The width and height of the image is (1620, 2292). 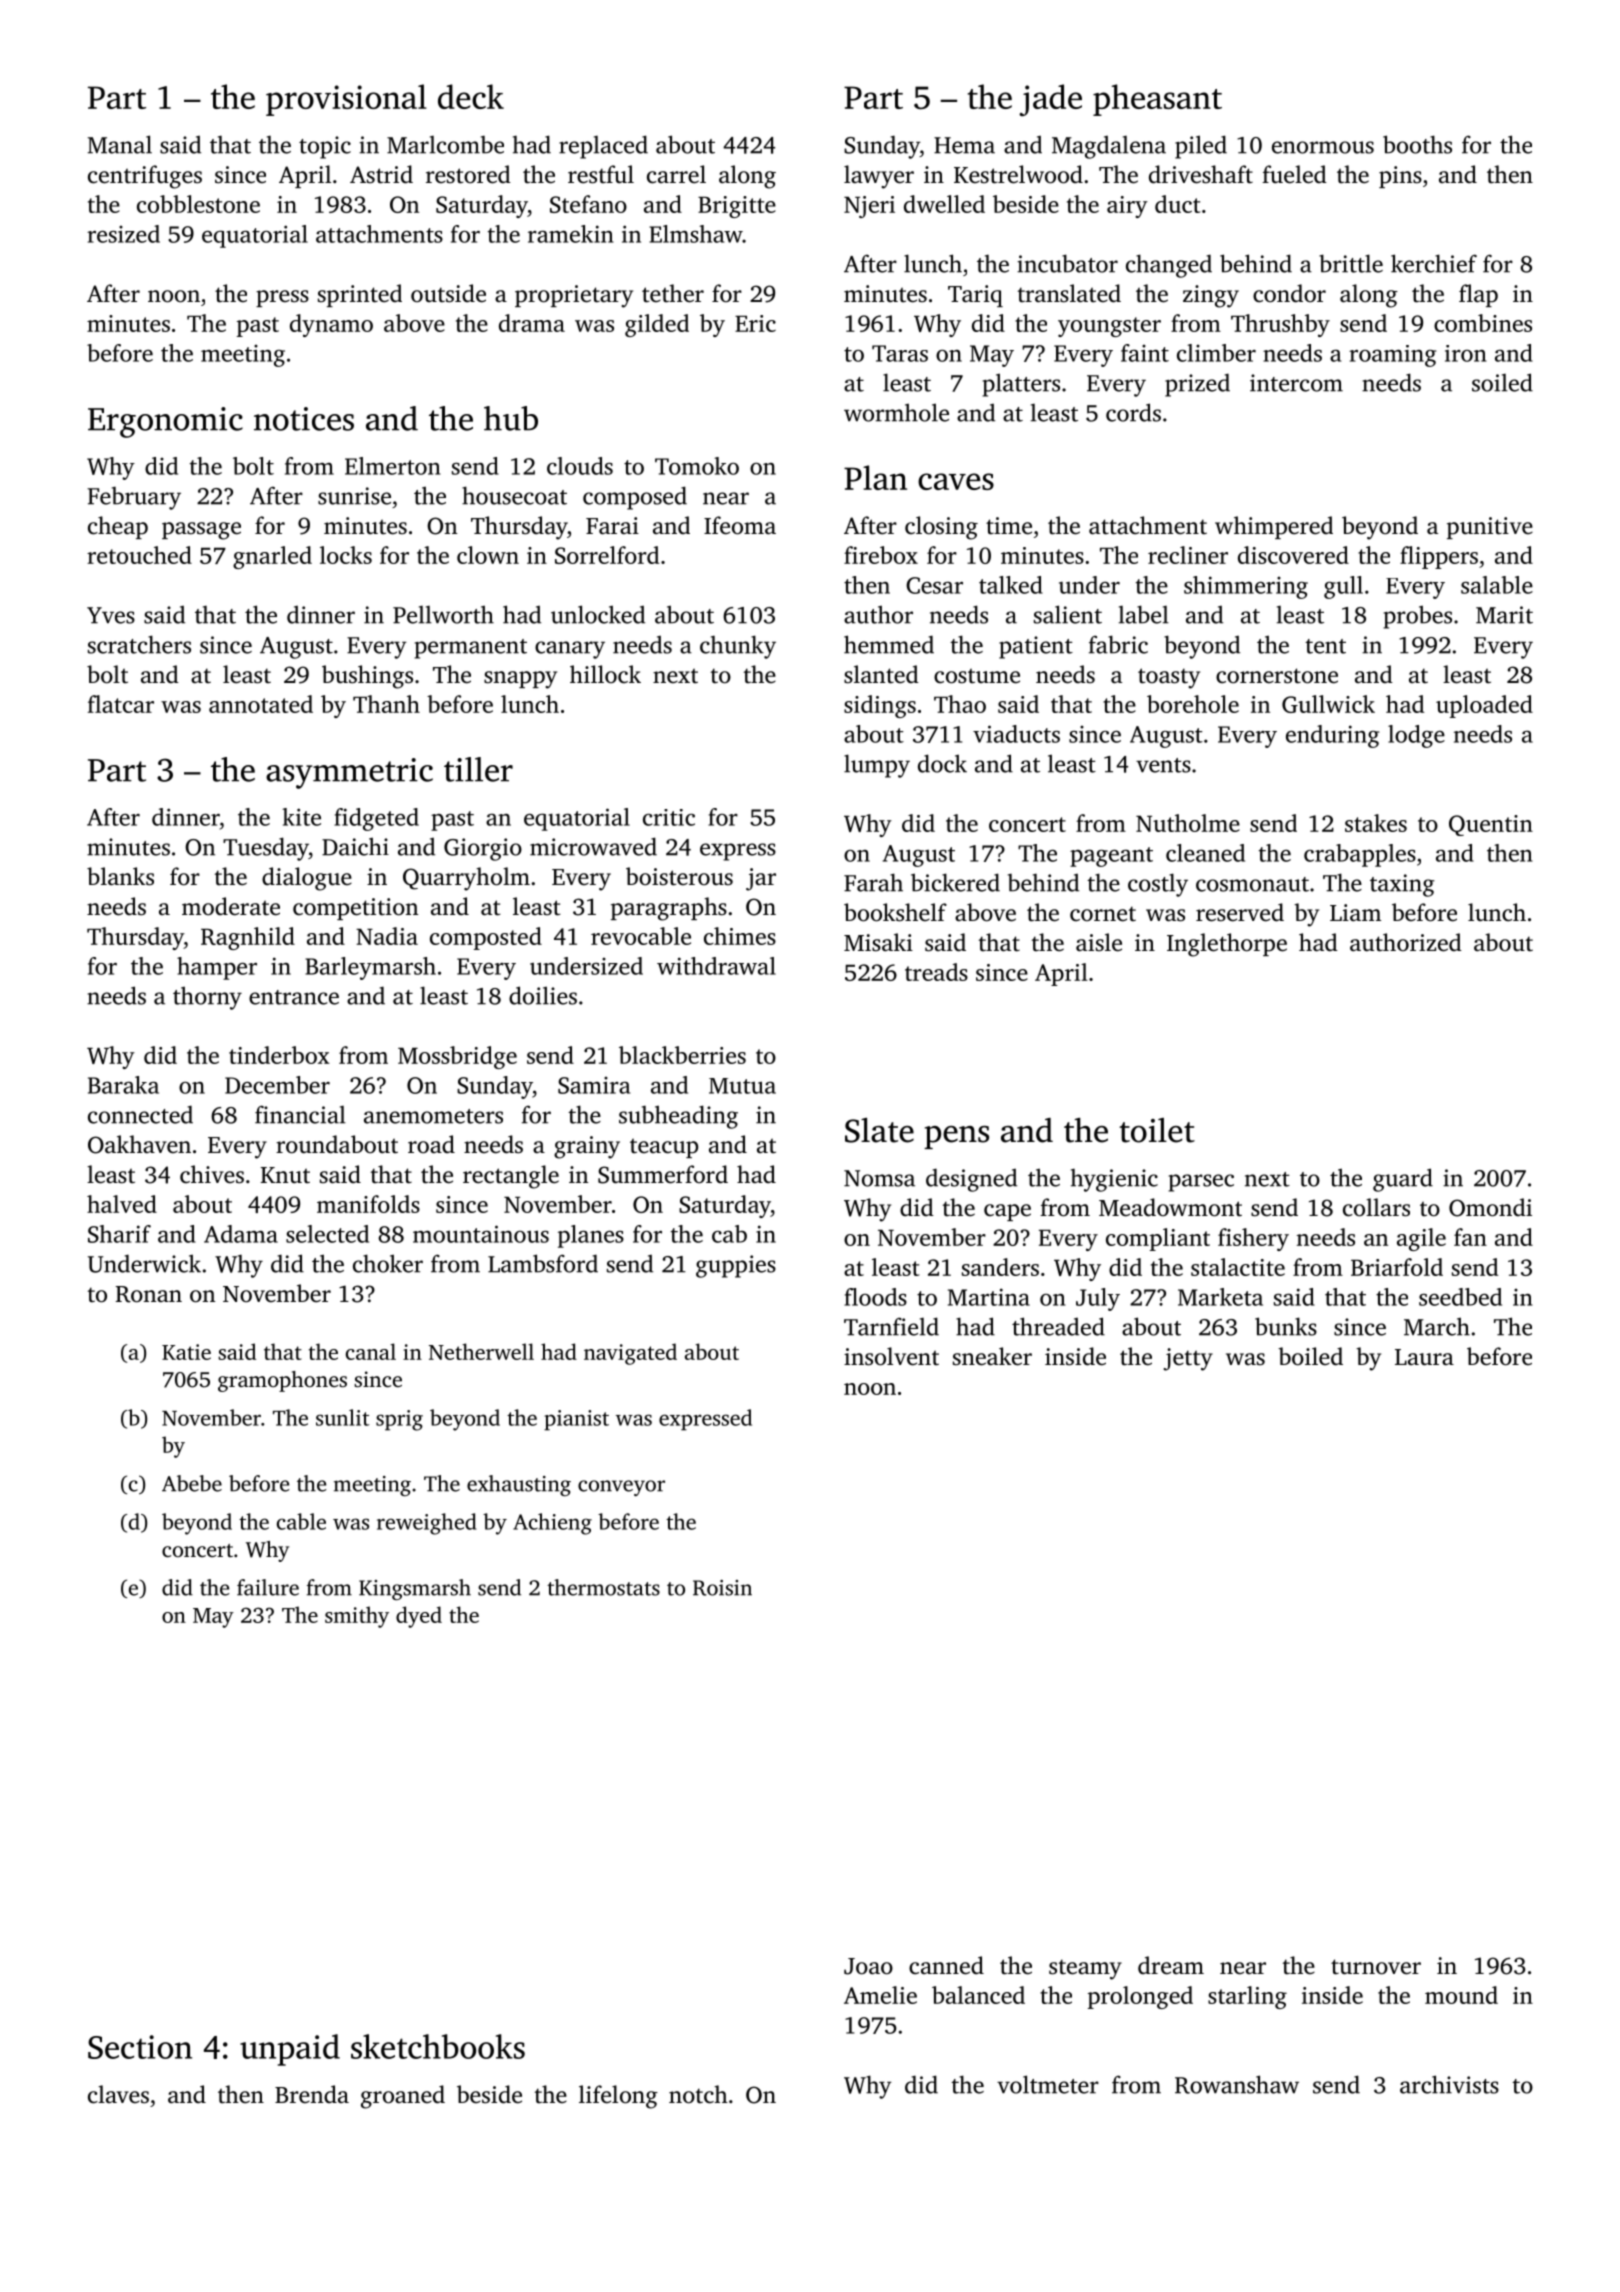 I want to click on smithy, so click(x=357, y=1617).
